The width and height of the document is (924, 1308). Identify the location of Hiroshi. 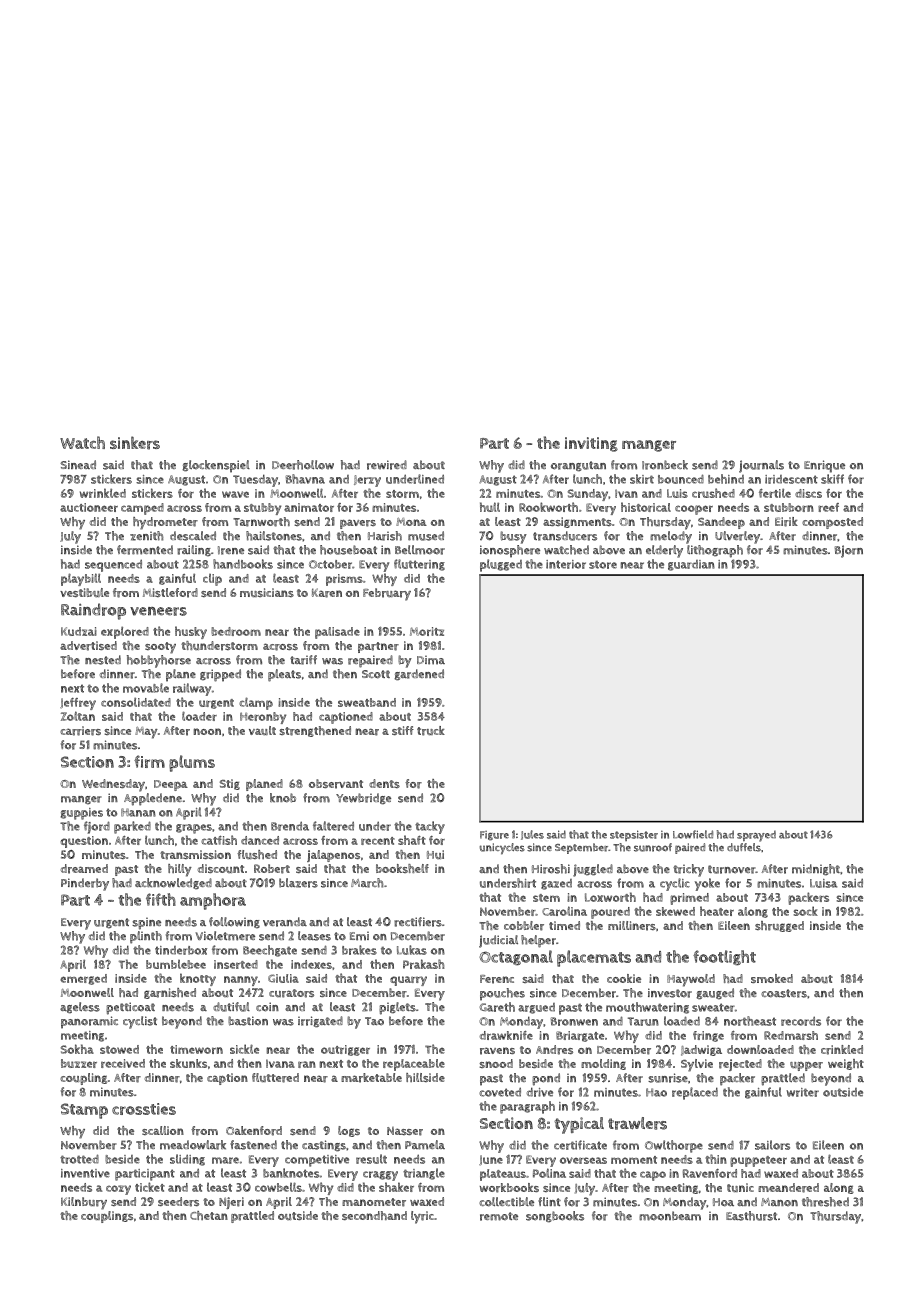
(551, 869).
